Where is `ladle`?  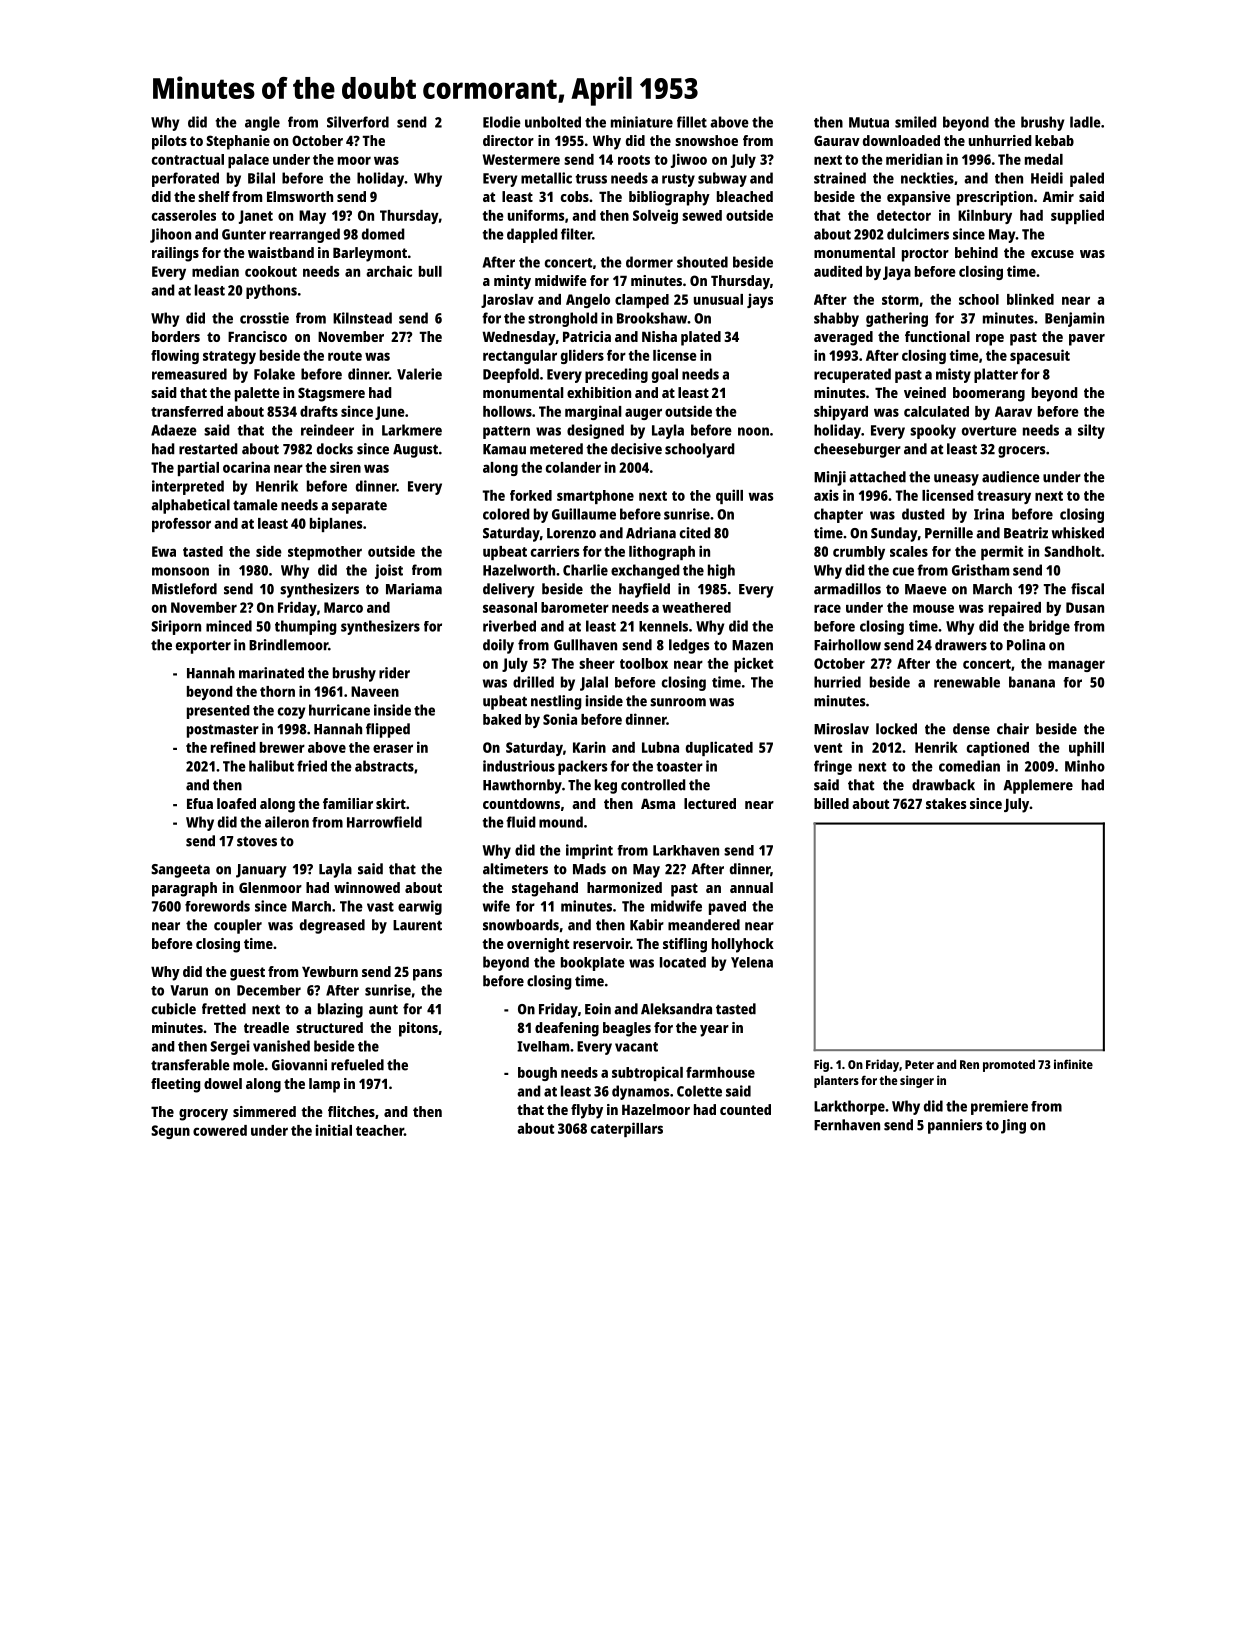
ladle is located at coordinates (1085, 122).
